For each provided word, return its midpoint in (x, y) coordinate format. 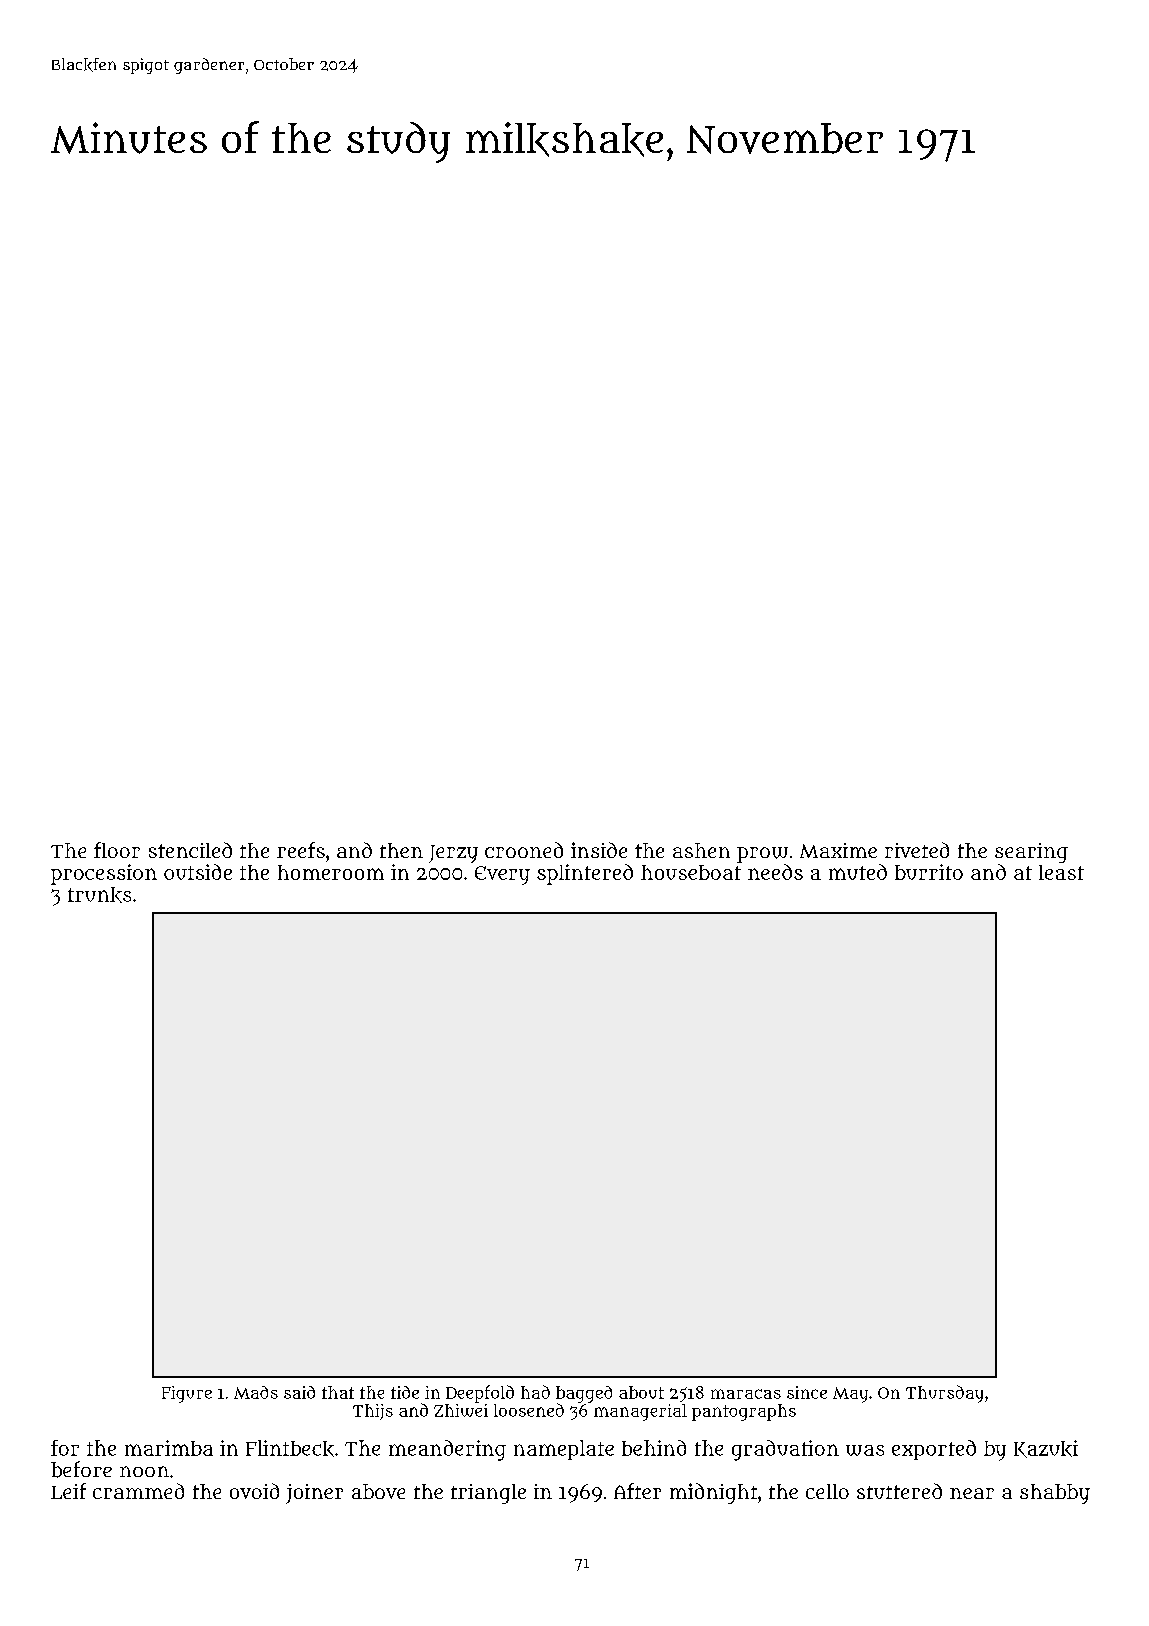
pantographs (744, 1412)
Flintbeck (290, 1448)
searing (1031, 853)
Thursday (944, 1394)
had (535, 1392)
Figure (187, 1394)
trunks (99, 895)
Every (502, 875)
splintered (585, 874)
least (1061, 872)
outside (198, 872)
